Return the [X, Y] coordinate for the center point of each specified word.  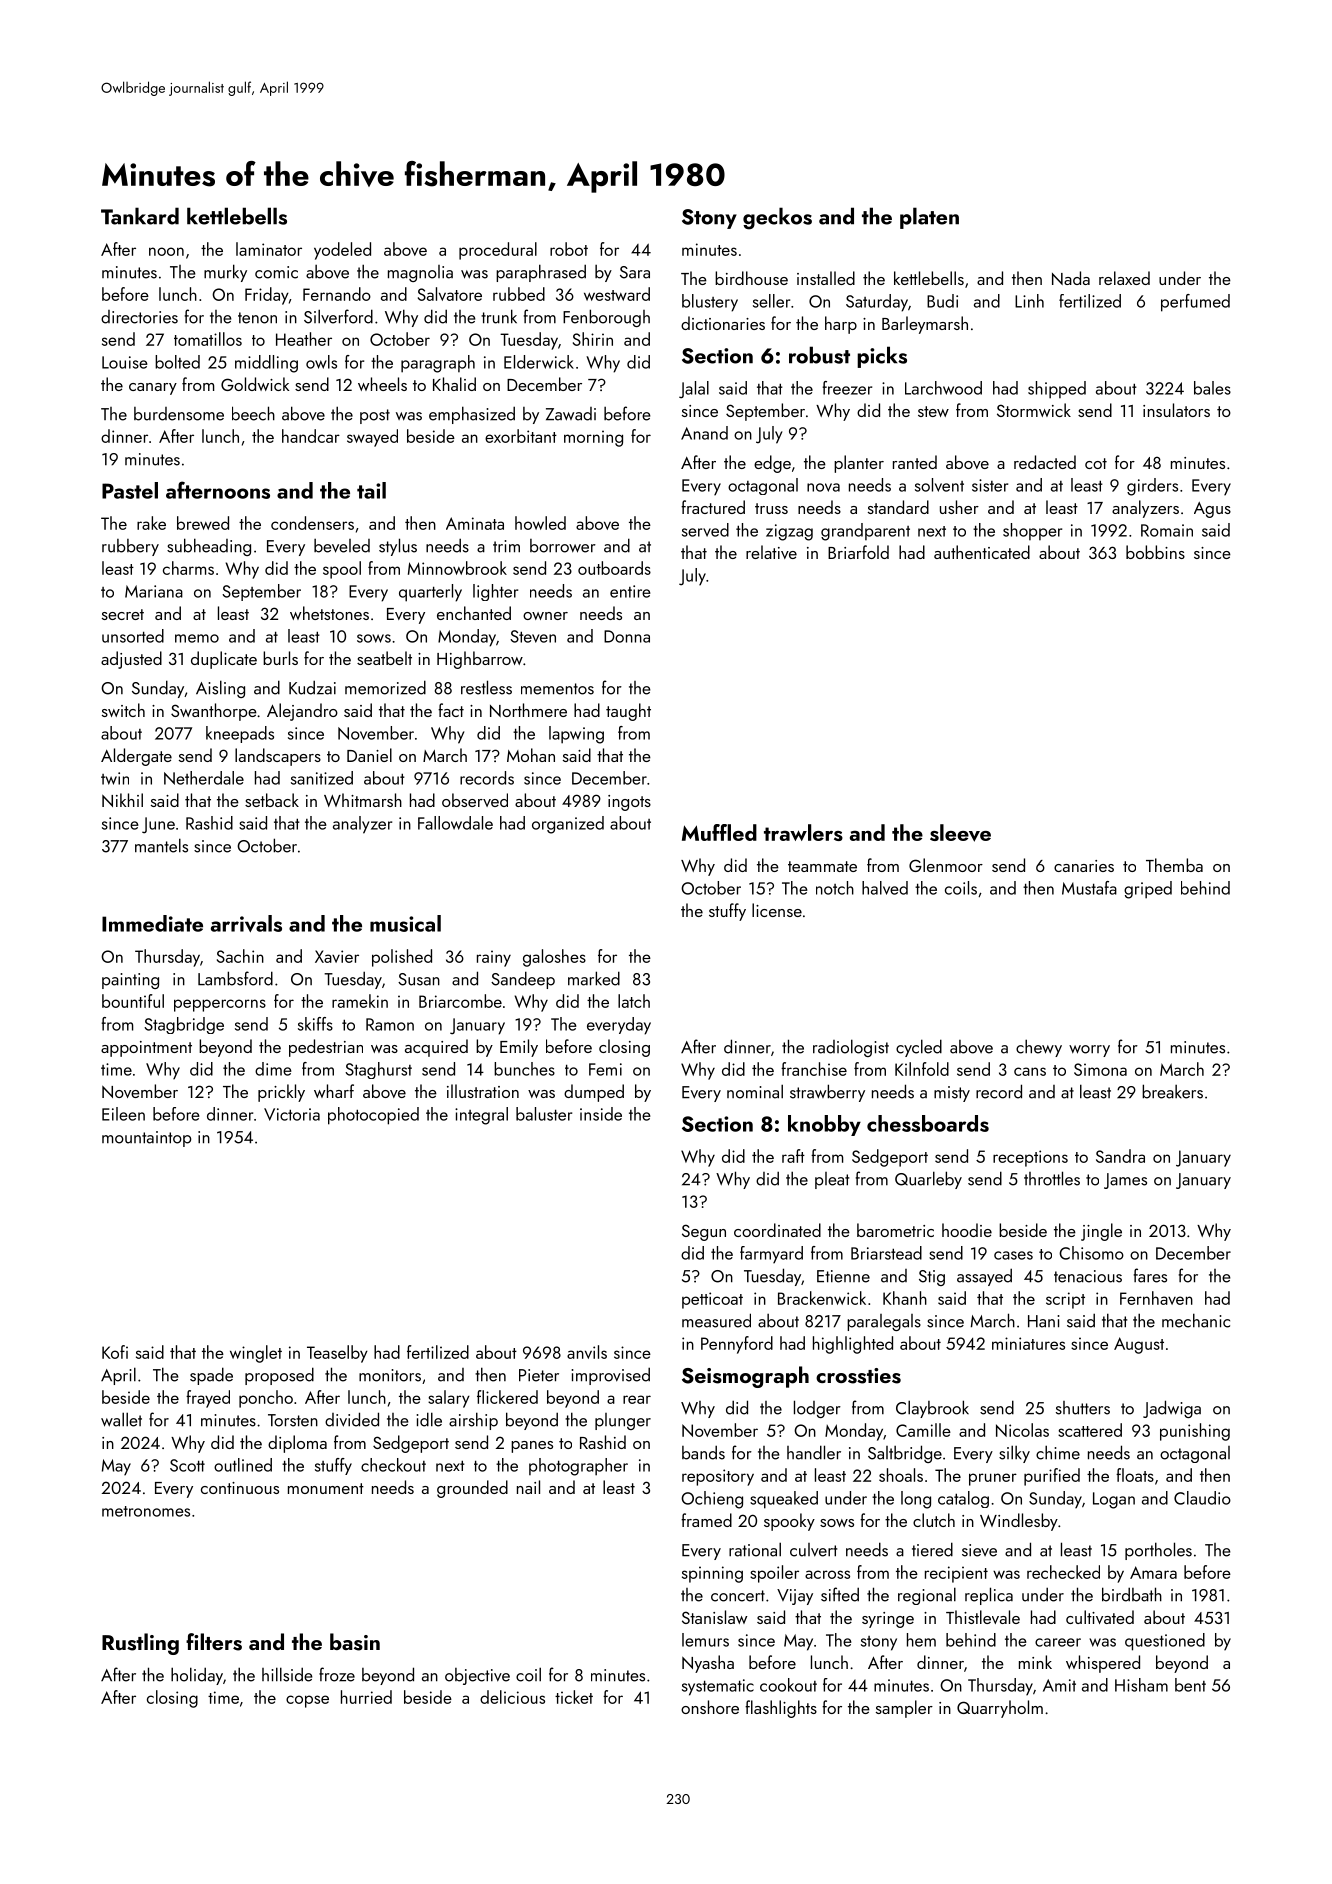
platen [929, 218]
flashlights [781, 1709]
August [1139, 1345]
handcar [311, 436]
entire [630, 591]
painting [130, 981]
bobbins [1155, 552]
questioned [1165, 1642]
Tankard [140, 216]
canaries [1084, 866]
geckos [777, 218]
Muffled [719, 832]
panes [532, 1447]
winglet [256, 1354]
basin [355, 1642]
